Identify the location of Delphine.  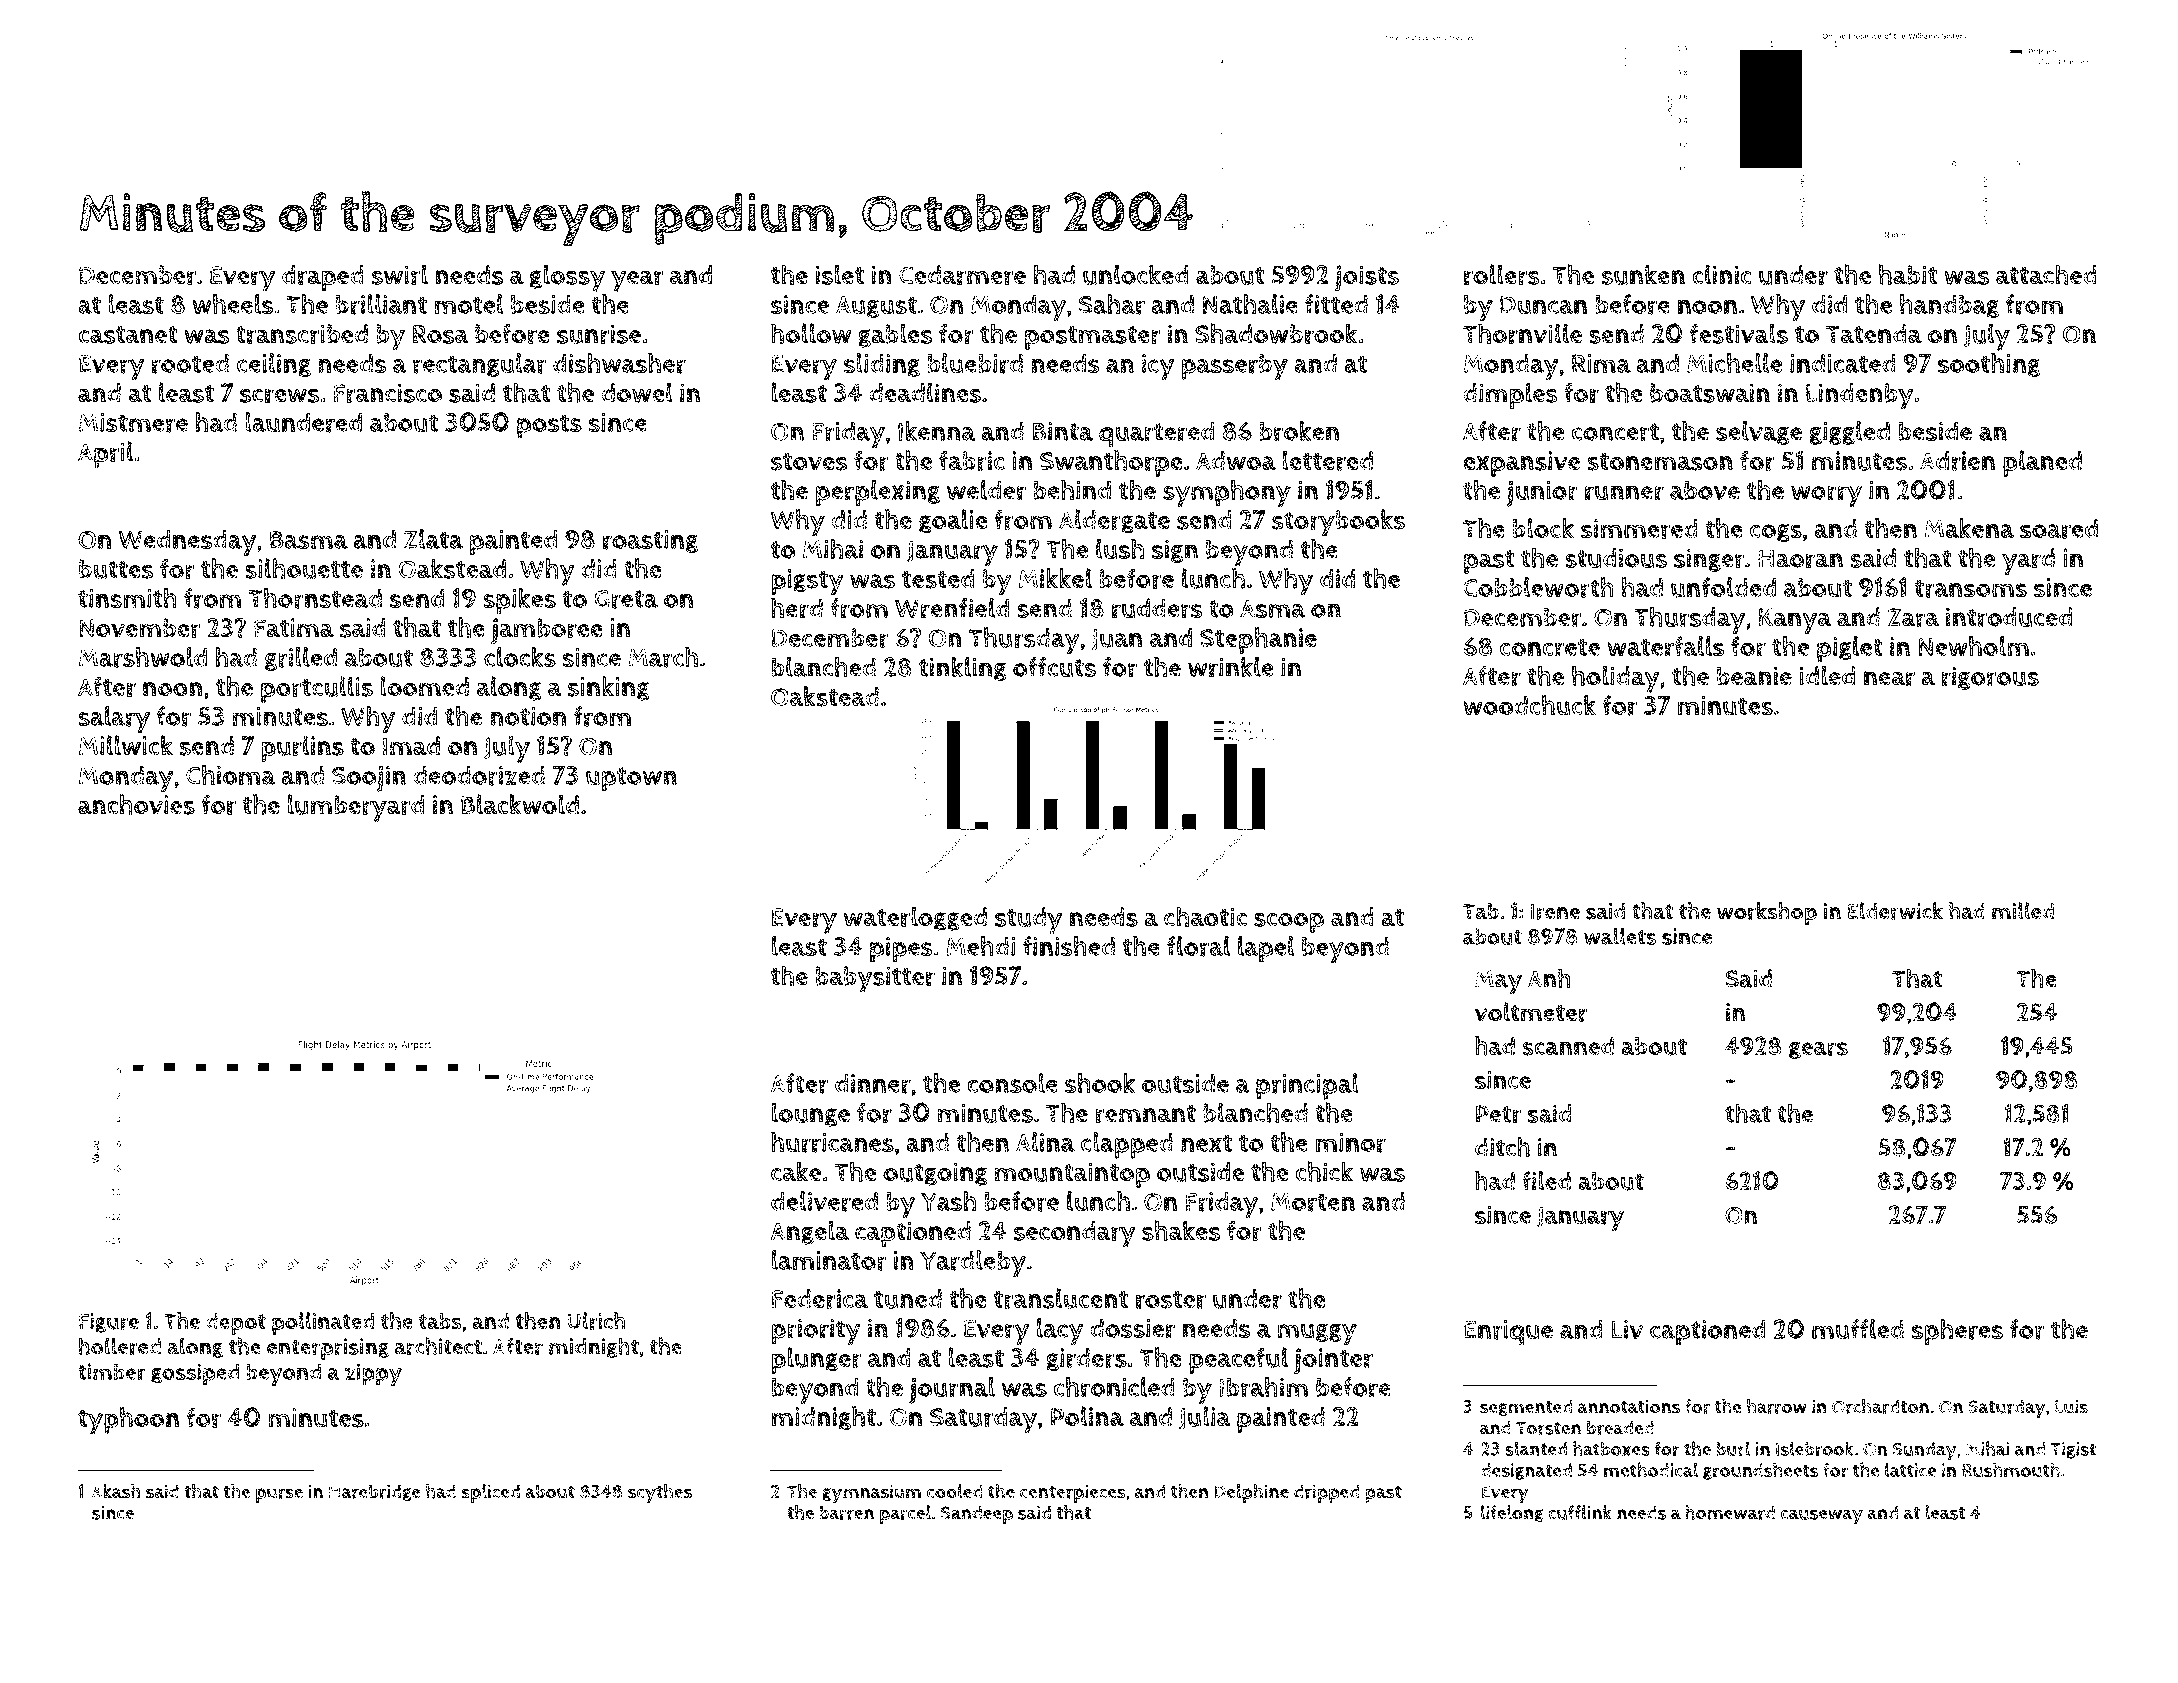
(1251, 1493).
